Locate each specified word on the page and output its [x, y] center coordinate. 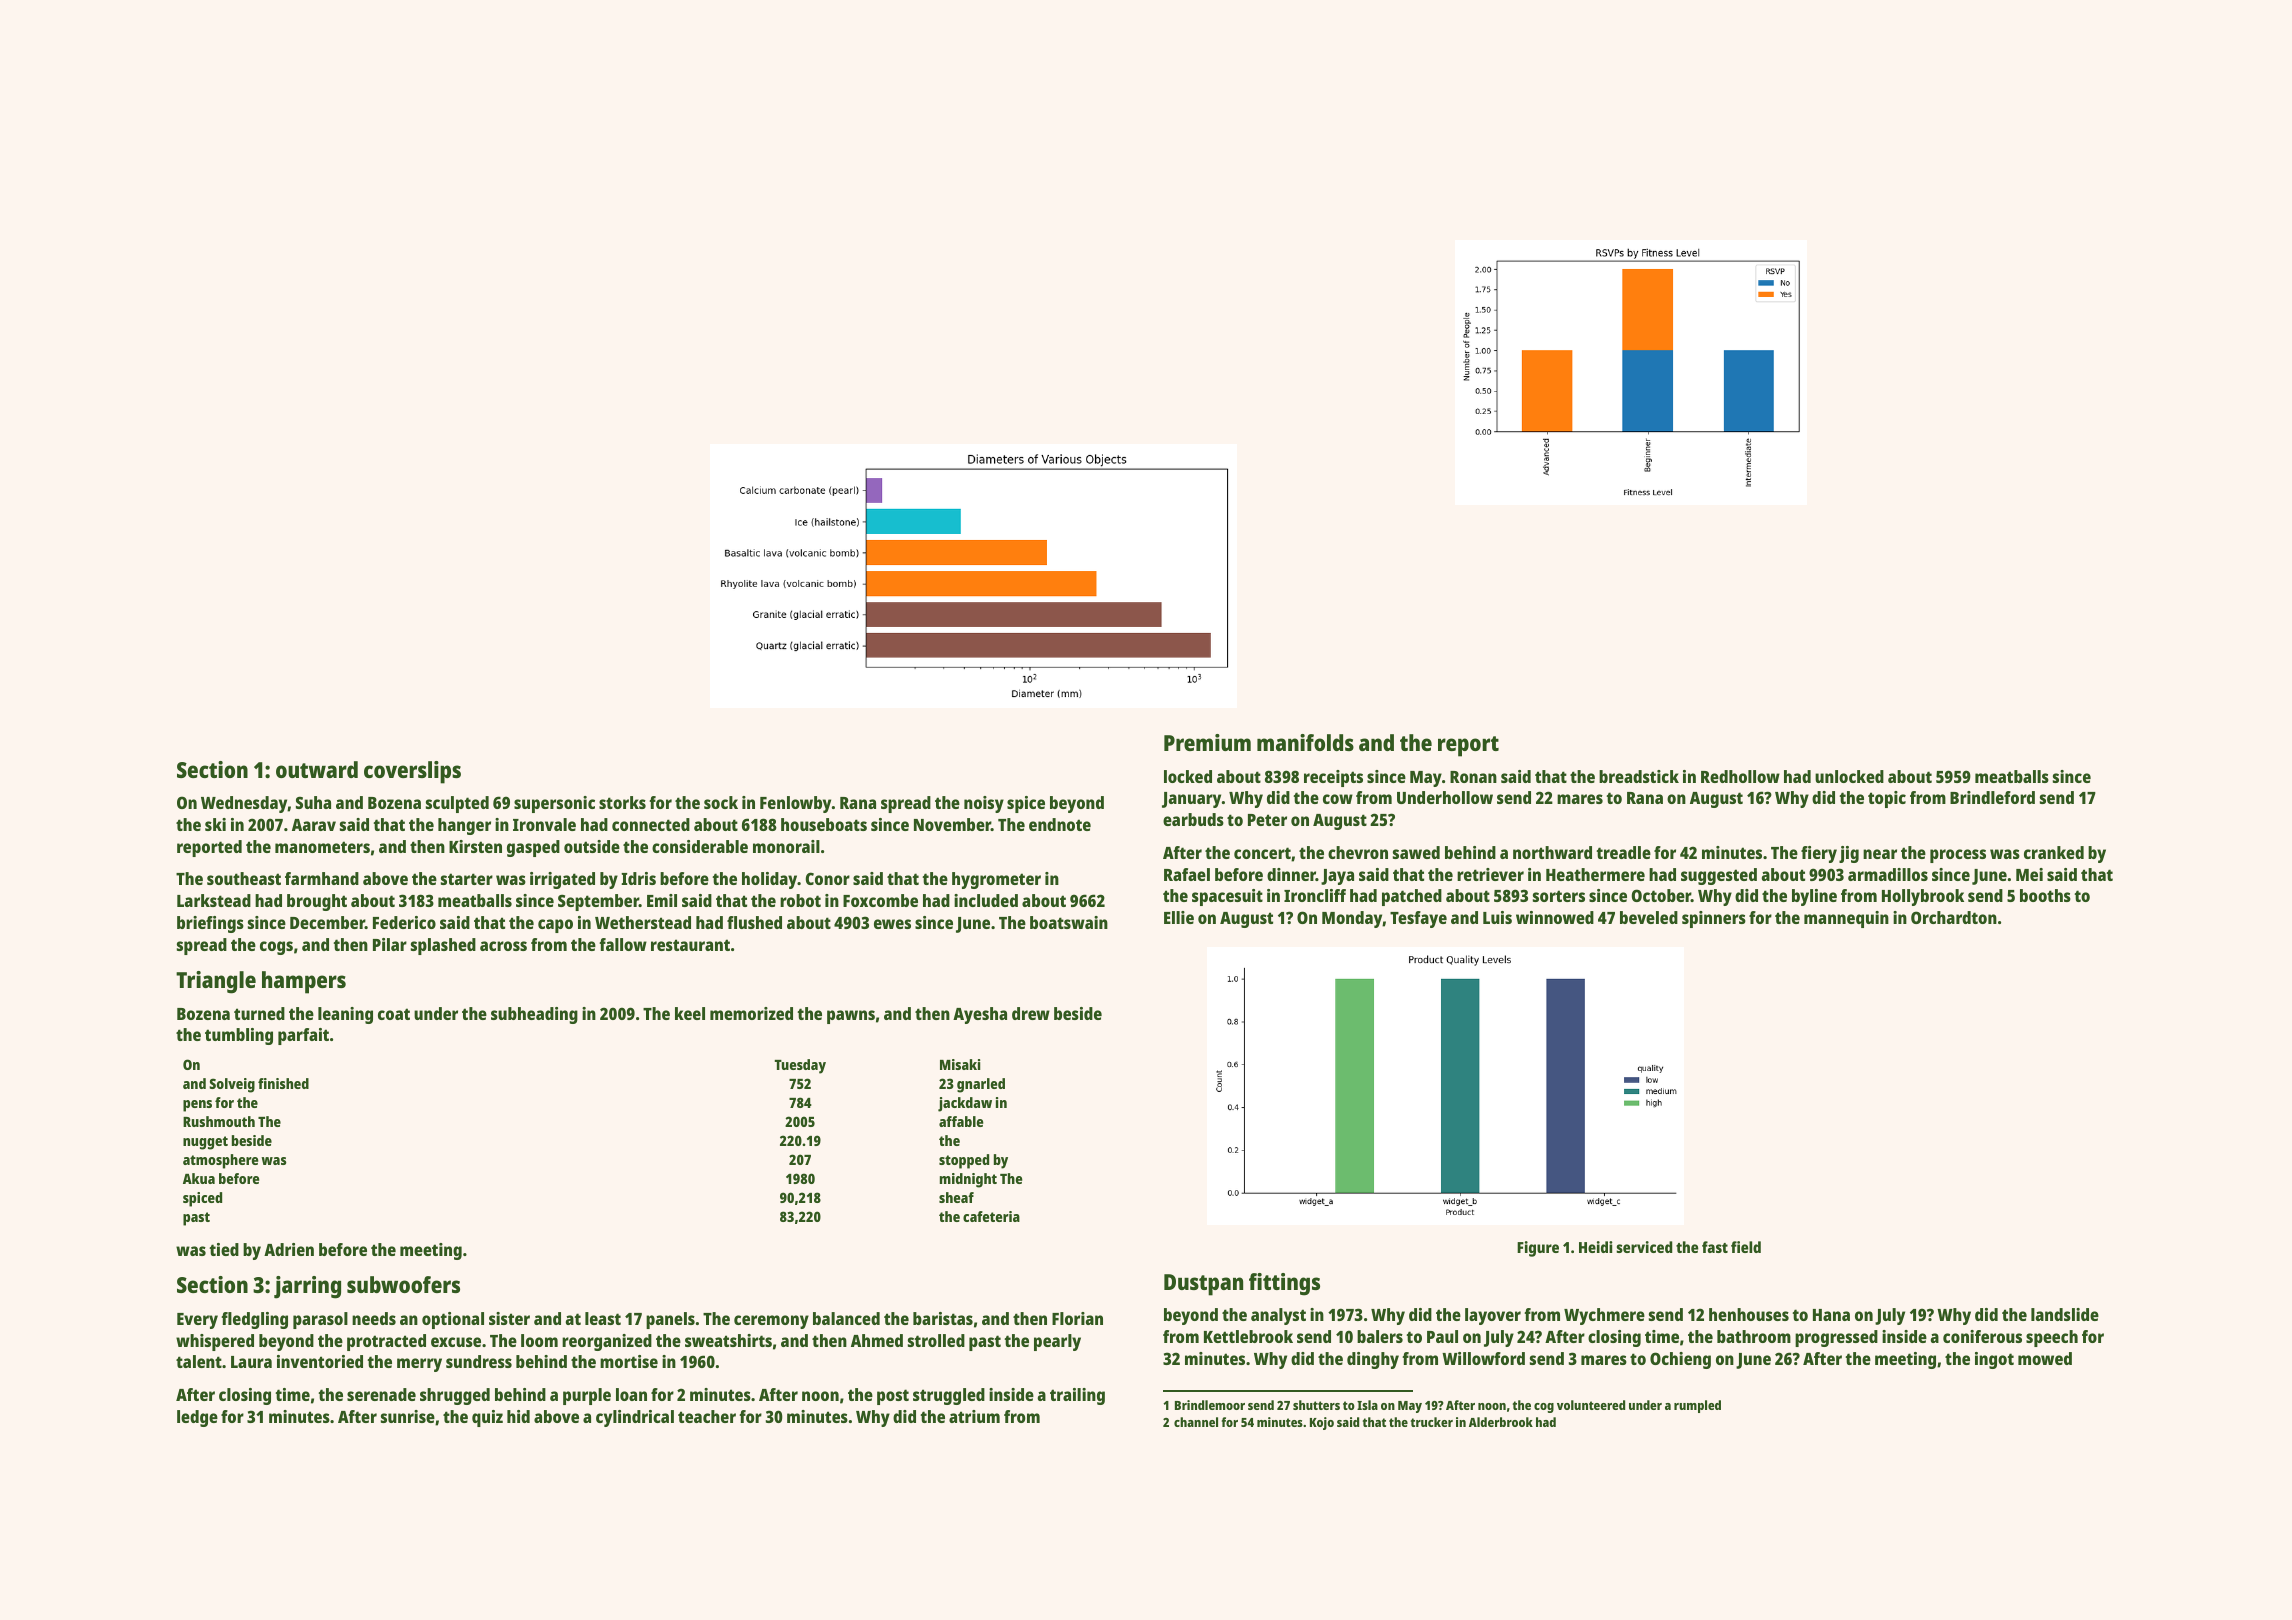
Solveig [232, 1085]
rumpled [1697, 1406]
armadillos [1888, 874]
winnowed [1555, 917]
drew [1031, 1013]
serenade [381, 1394]
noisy [984, 804]
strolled [936, 1340]
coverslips [412, 772]
